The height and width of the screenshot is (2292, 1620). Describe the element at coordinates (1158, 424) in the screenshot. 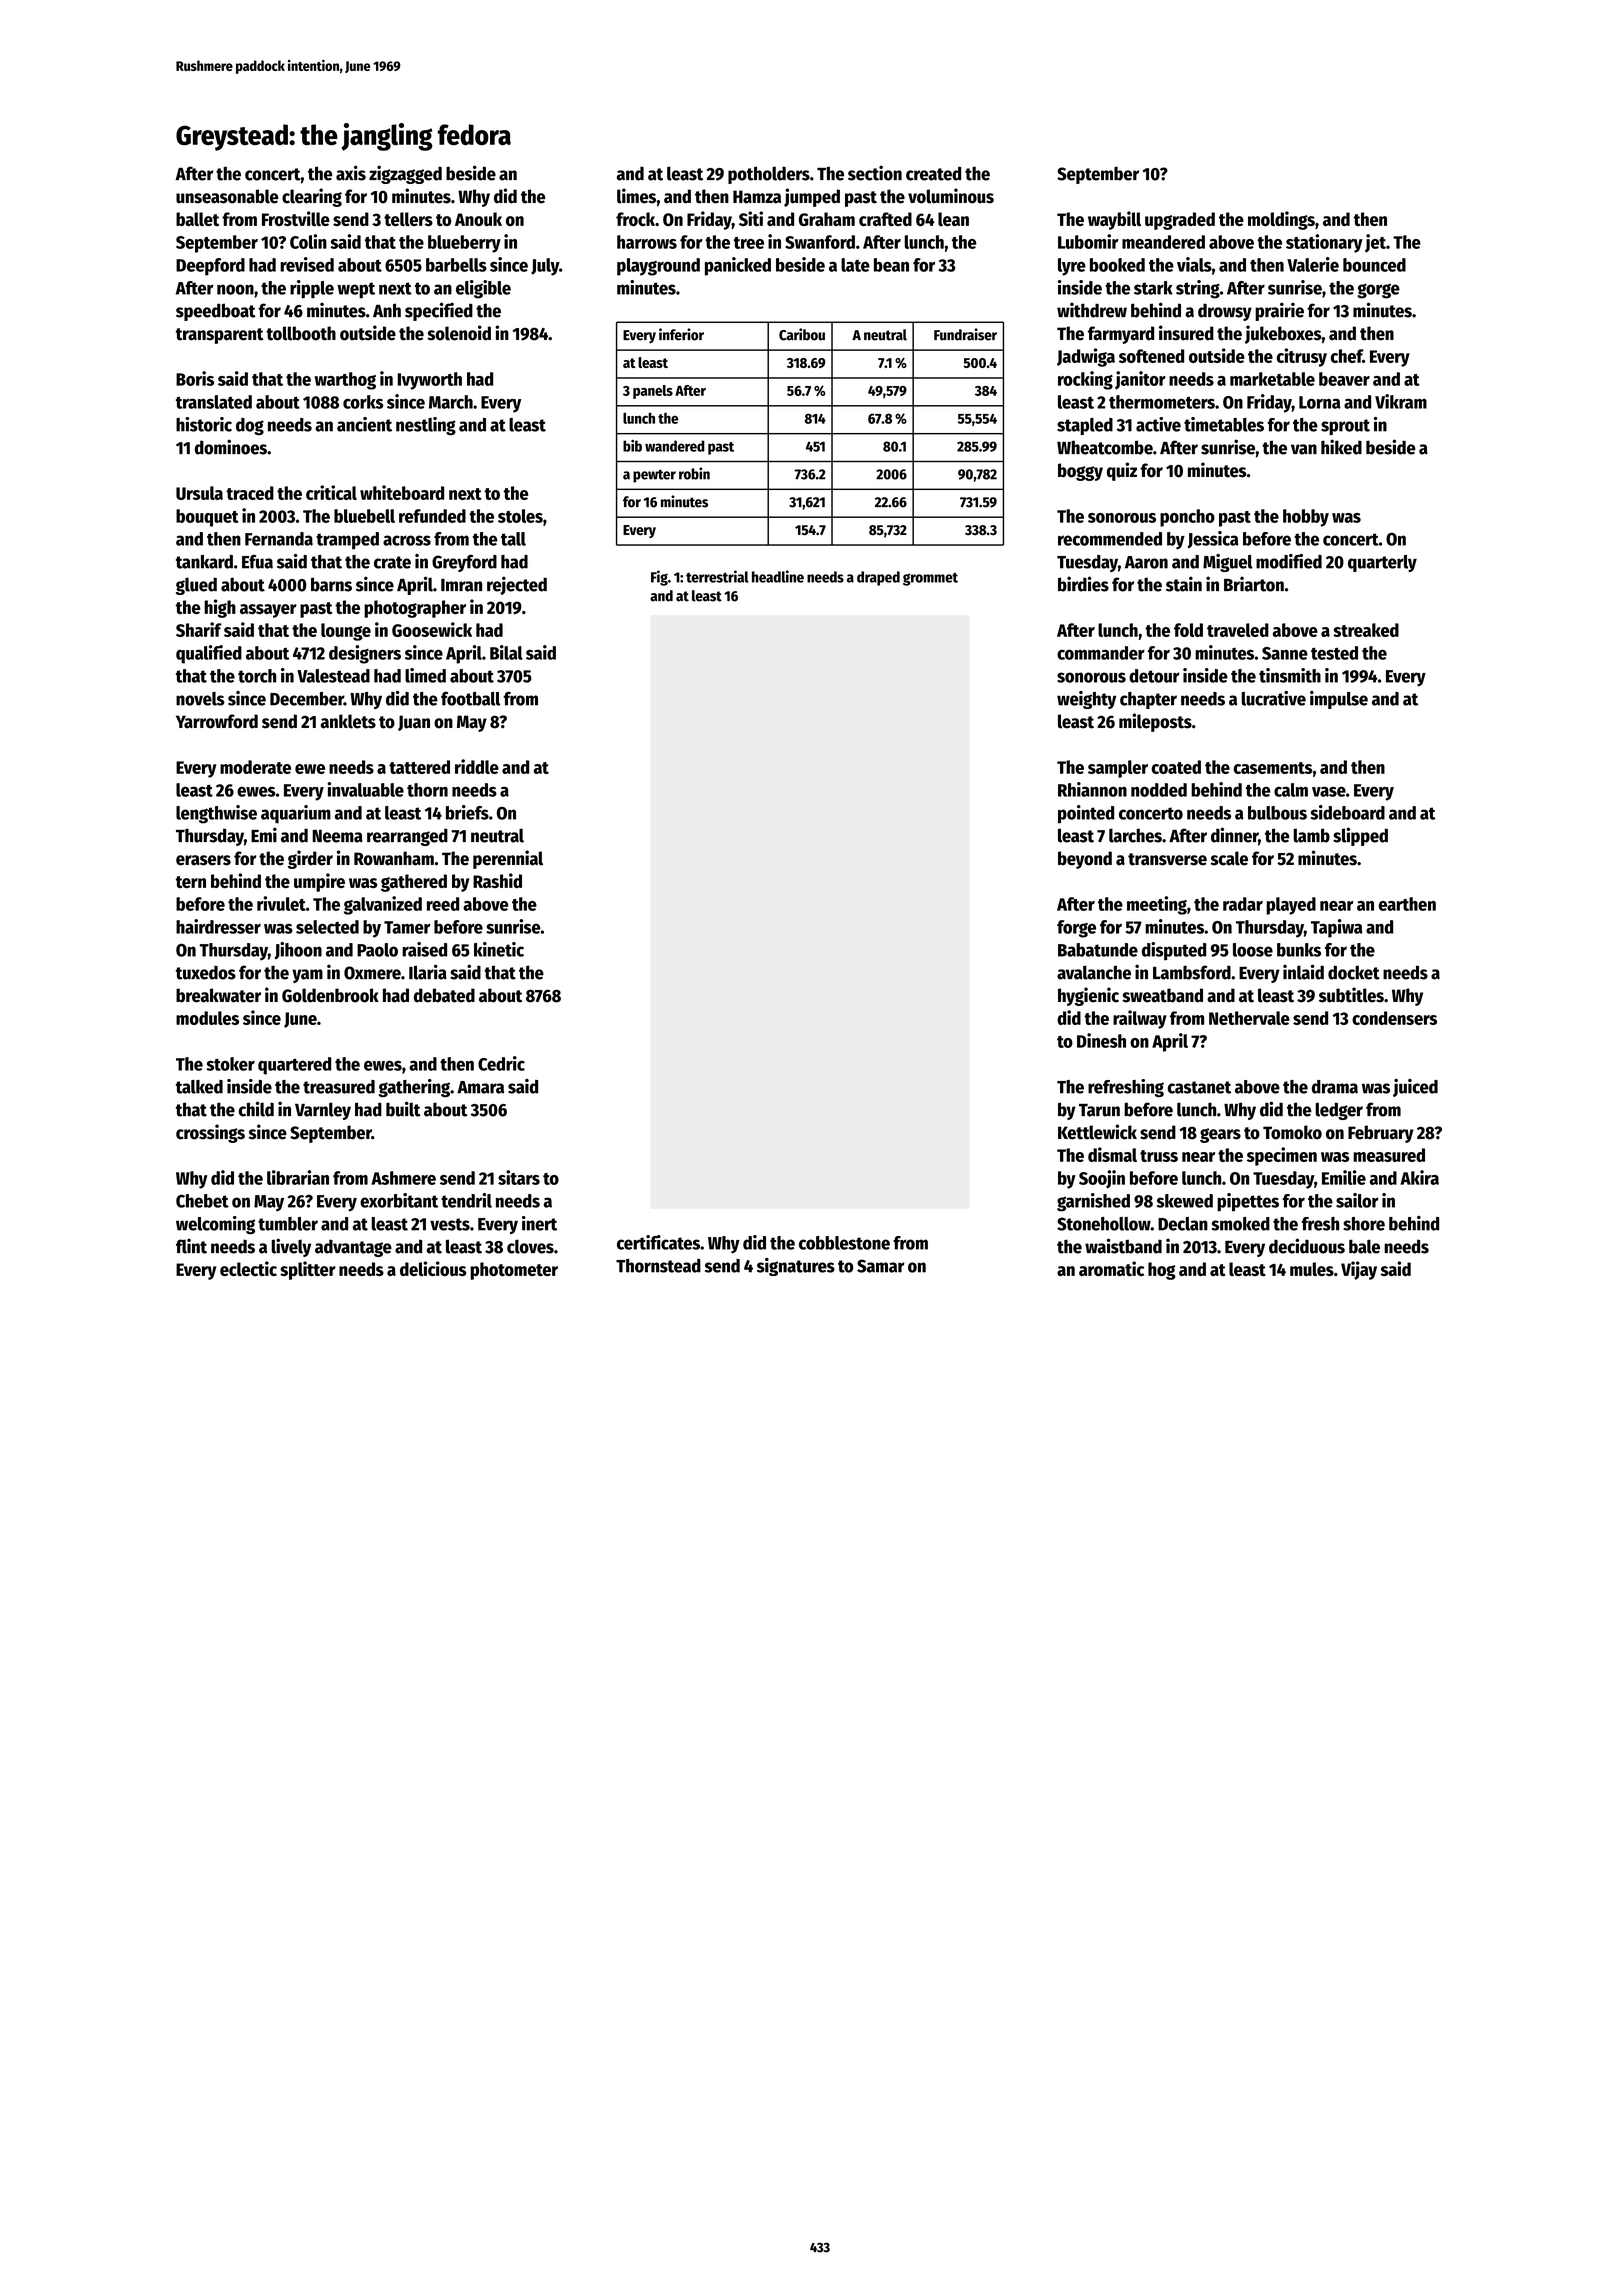

I see `active` at that location.
